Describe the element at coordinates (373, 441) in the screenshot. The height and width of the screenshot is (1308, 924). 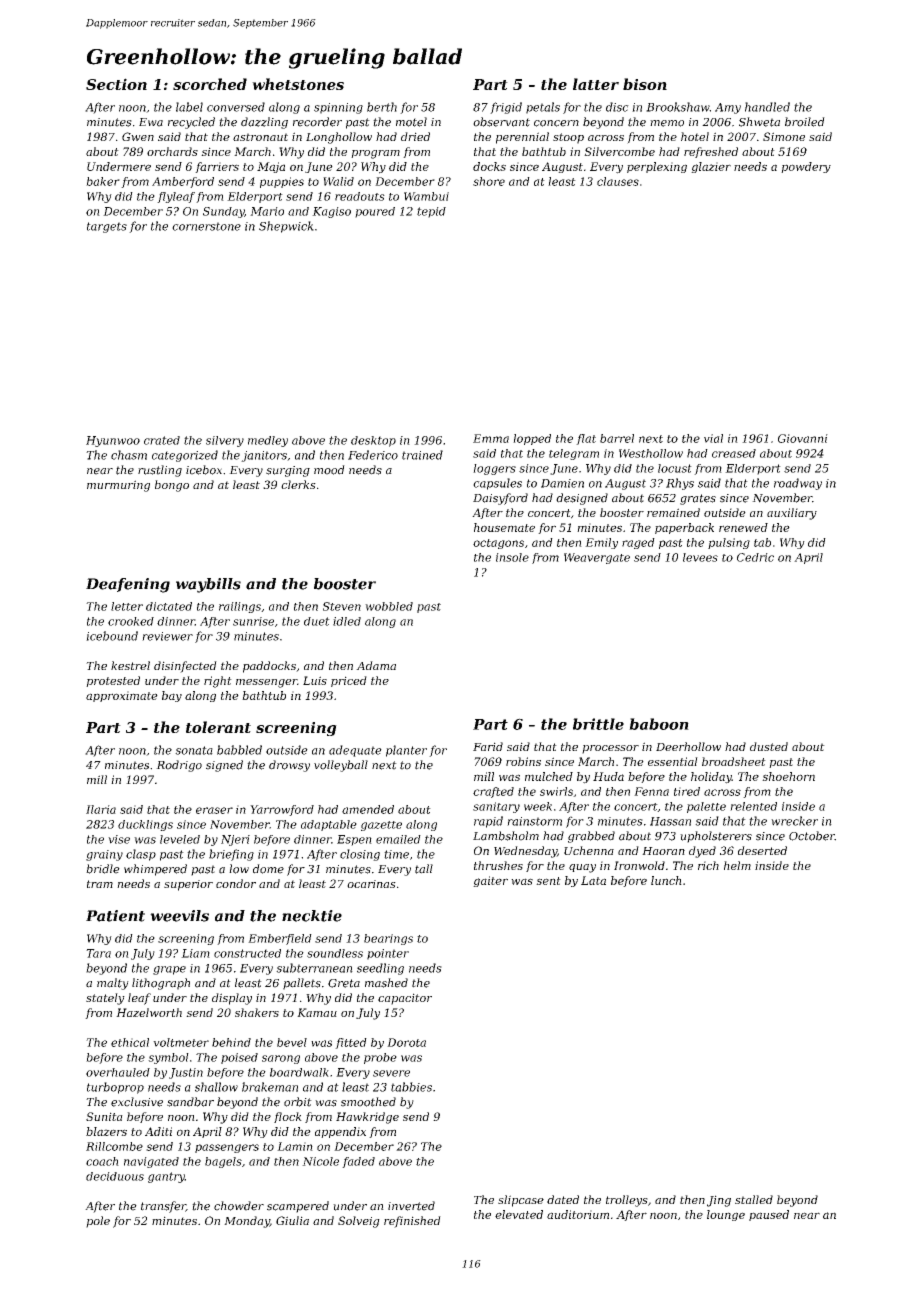
I see `desktop` at that location.
